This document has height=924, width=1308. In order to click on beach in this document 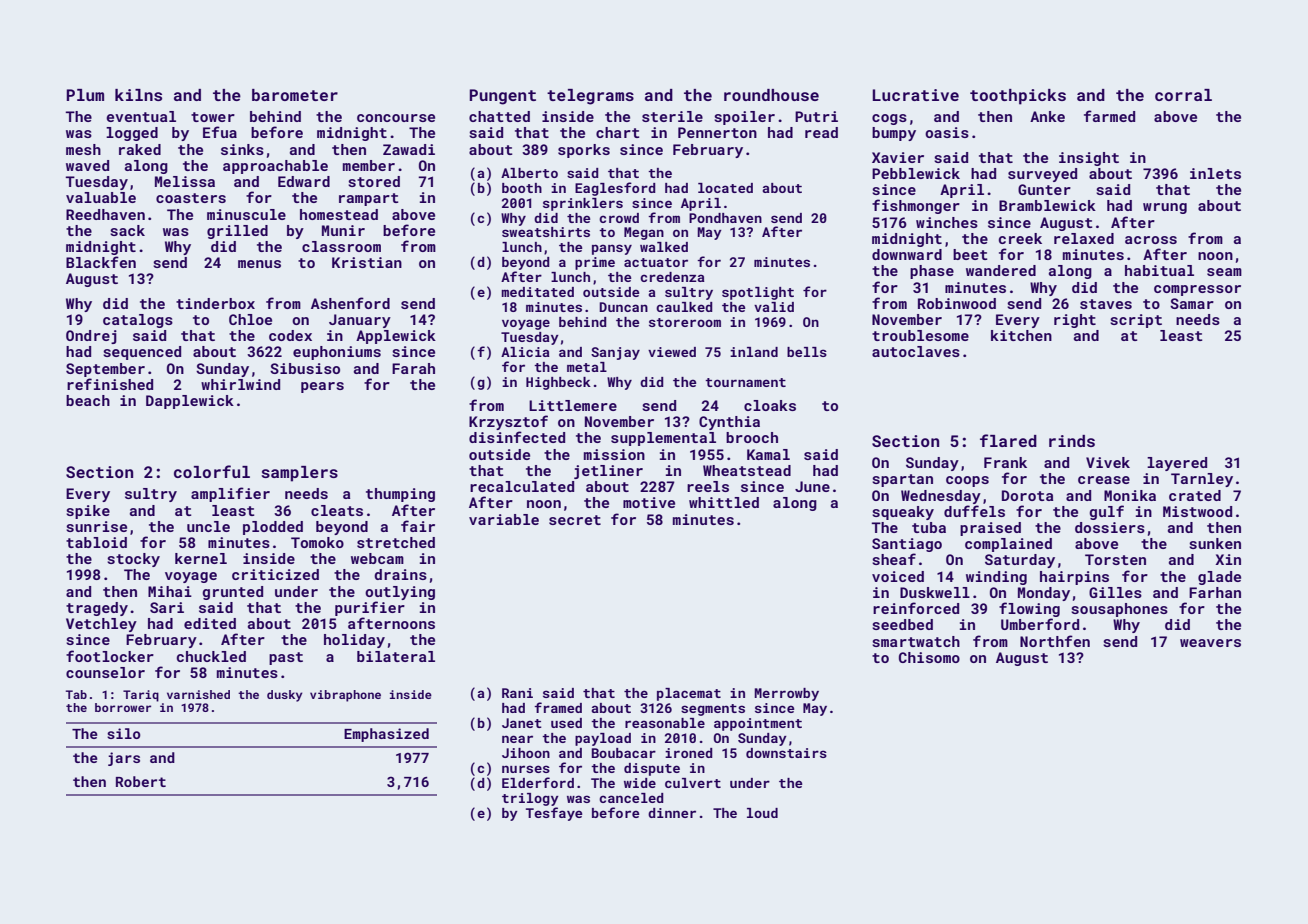, I will do `click(88, 400)`.
